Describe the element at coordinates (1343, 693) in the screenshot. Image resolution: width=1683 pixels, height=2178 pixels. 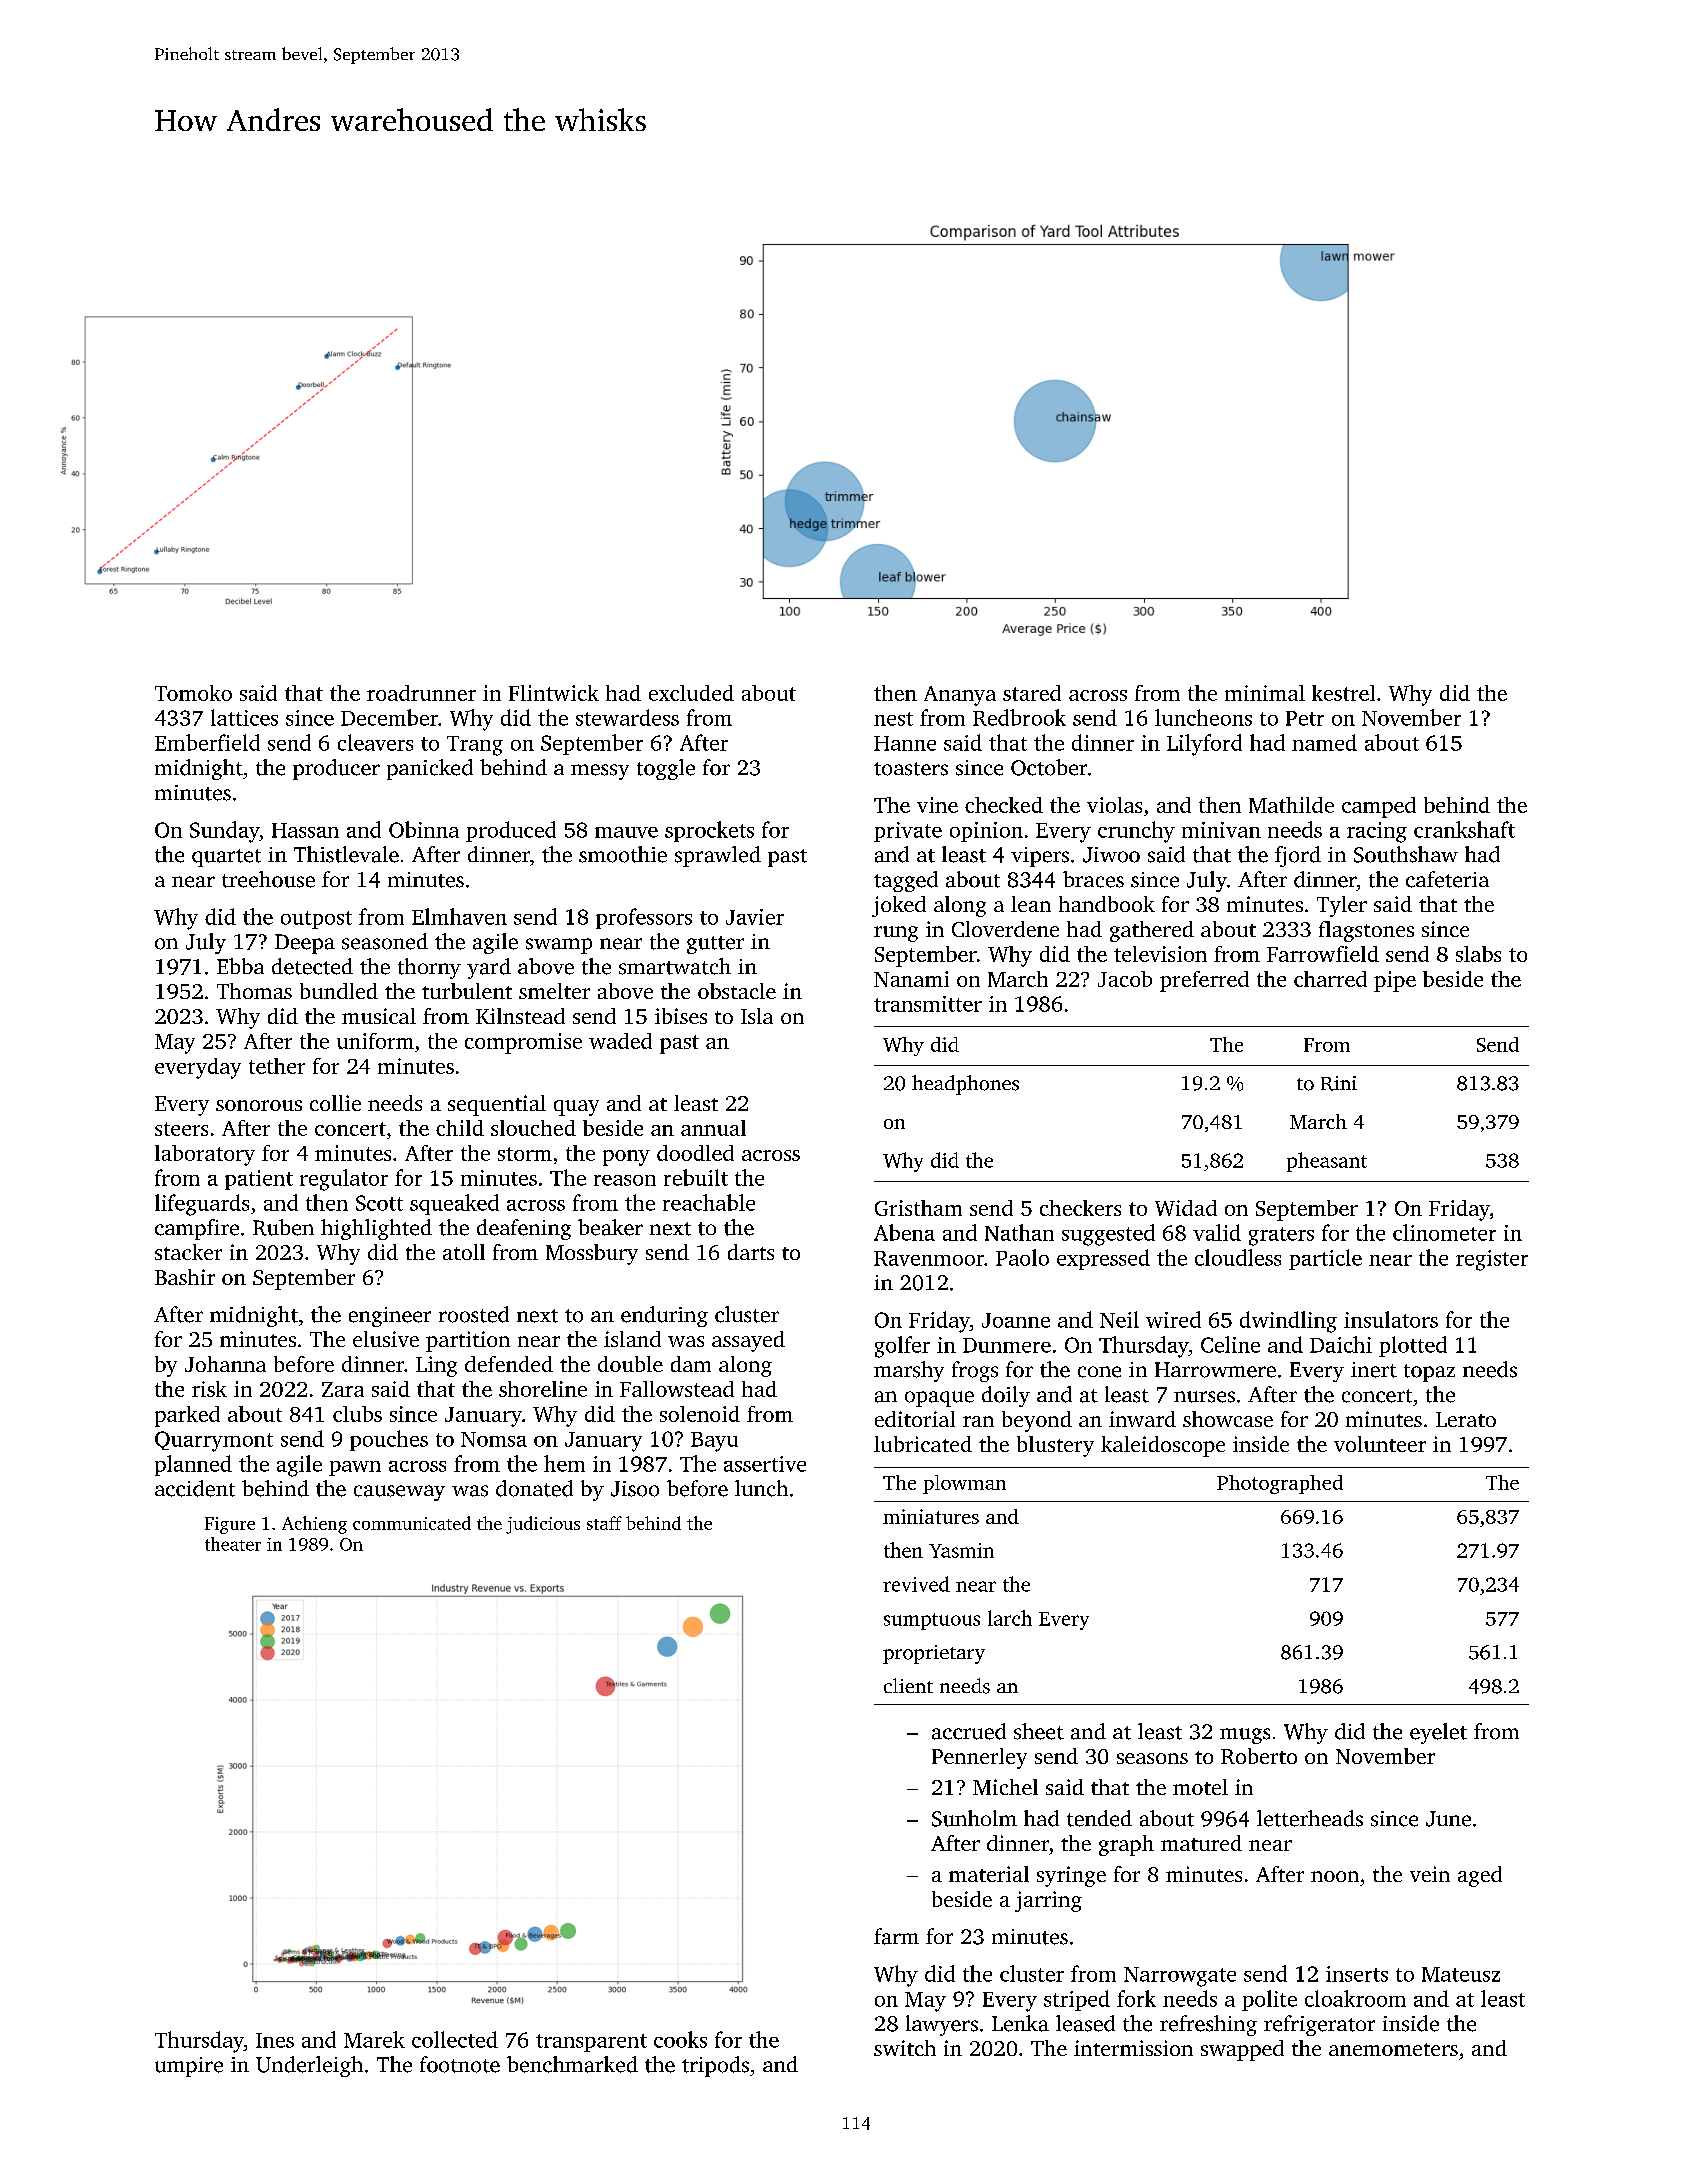
I see `kestrel` at that location.
